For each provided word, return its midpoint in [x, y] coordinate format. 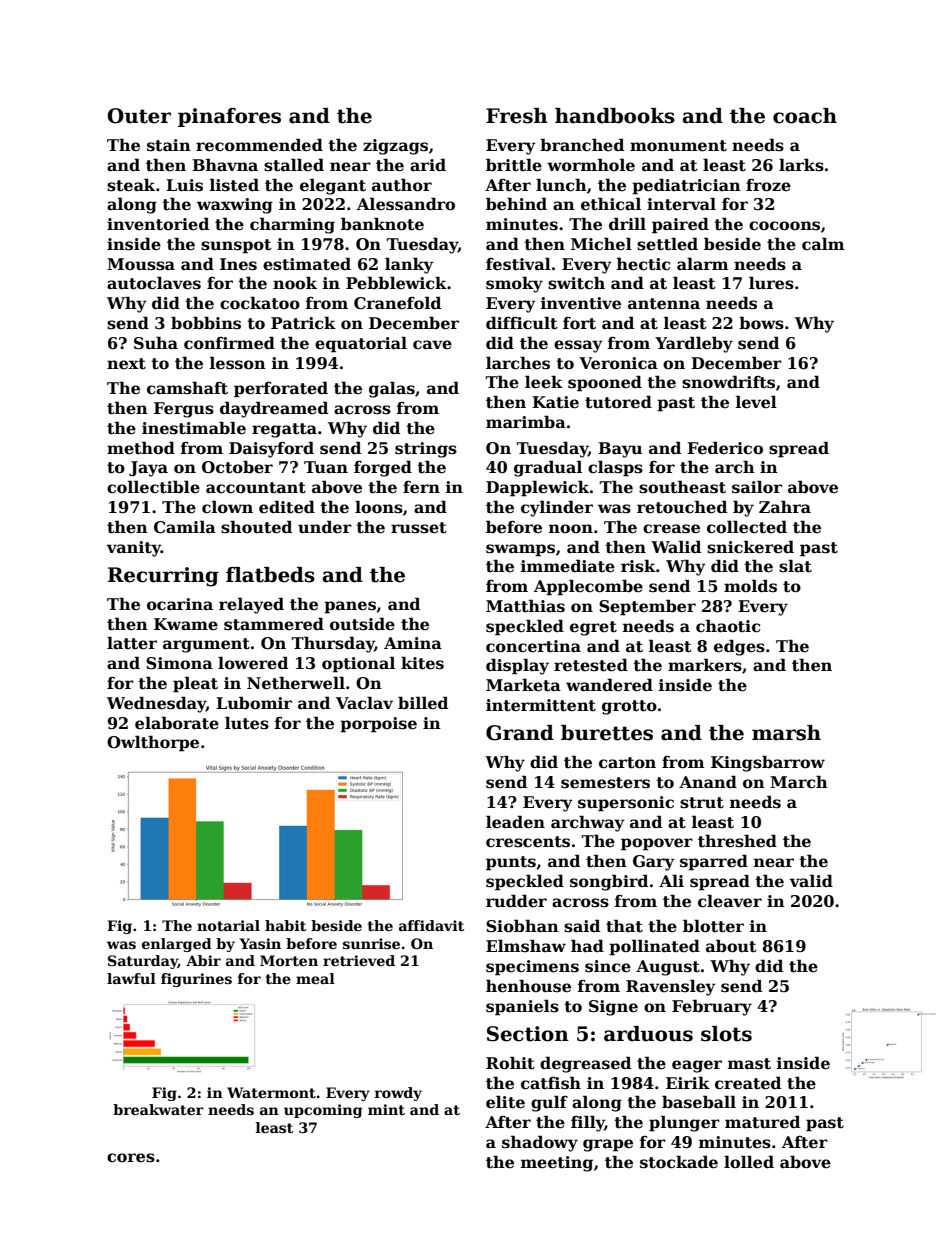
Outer [139, 116]
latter [132, 643]
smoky [514, 284]
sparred [714, 862]
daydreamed [274, 409]
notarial [228, 925]
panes [350, 607]
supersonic [626, 804]
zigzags [395, 147]
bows [761, 323]
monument [678, 146]
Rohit [510, 1063]
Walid [676, 546]
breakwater [158, 1109]
